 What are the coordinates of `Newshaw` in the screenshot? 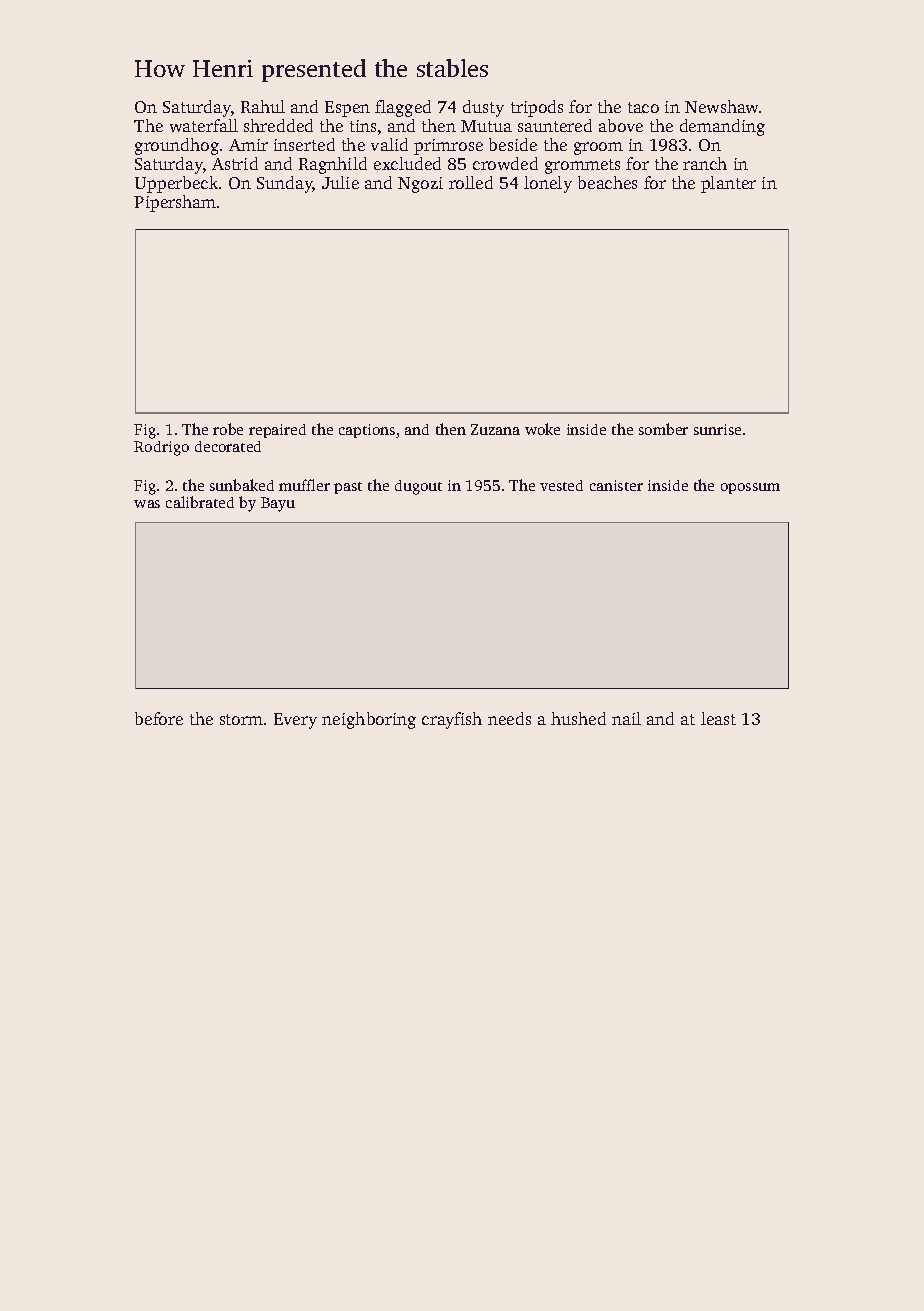 It's located at (721, 106).
